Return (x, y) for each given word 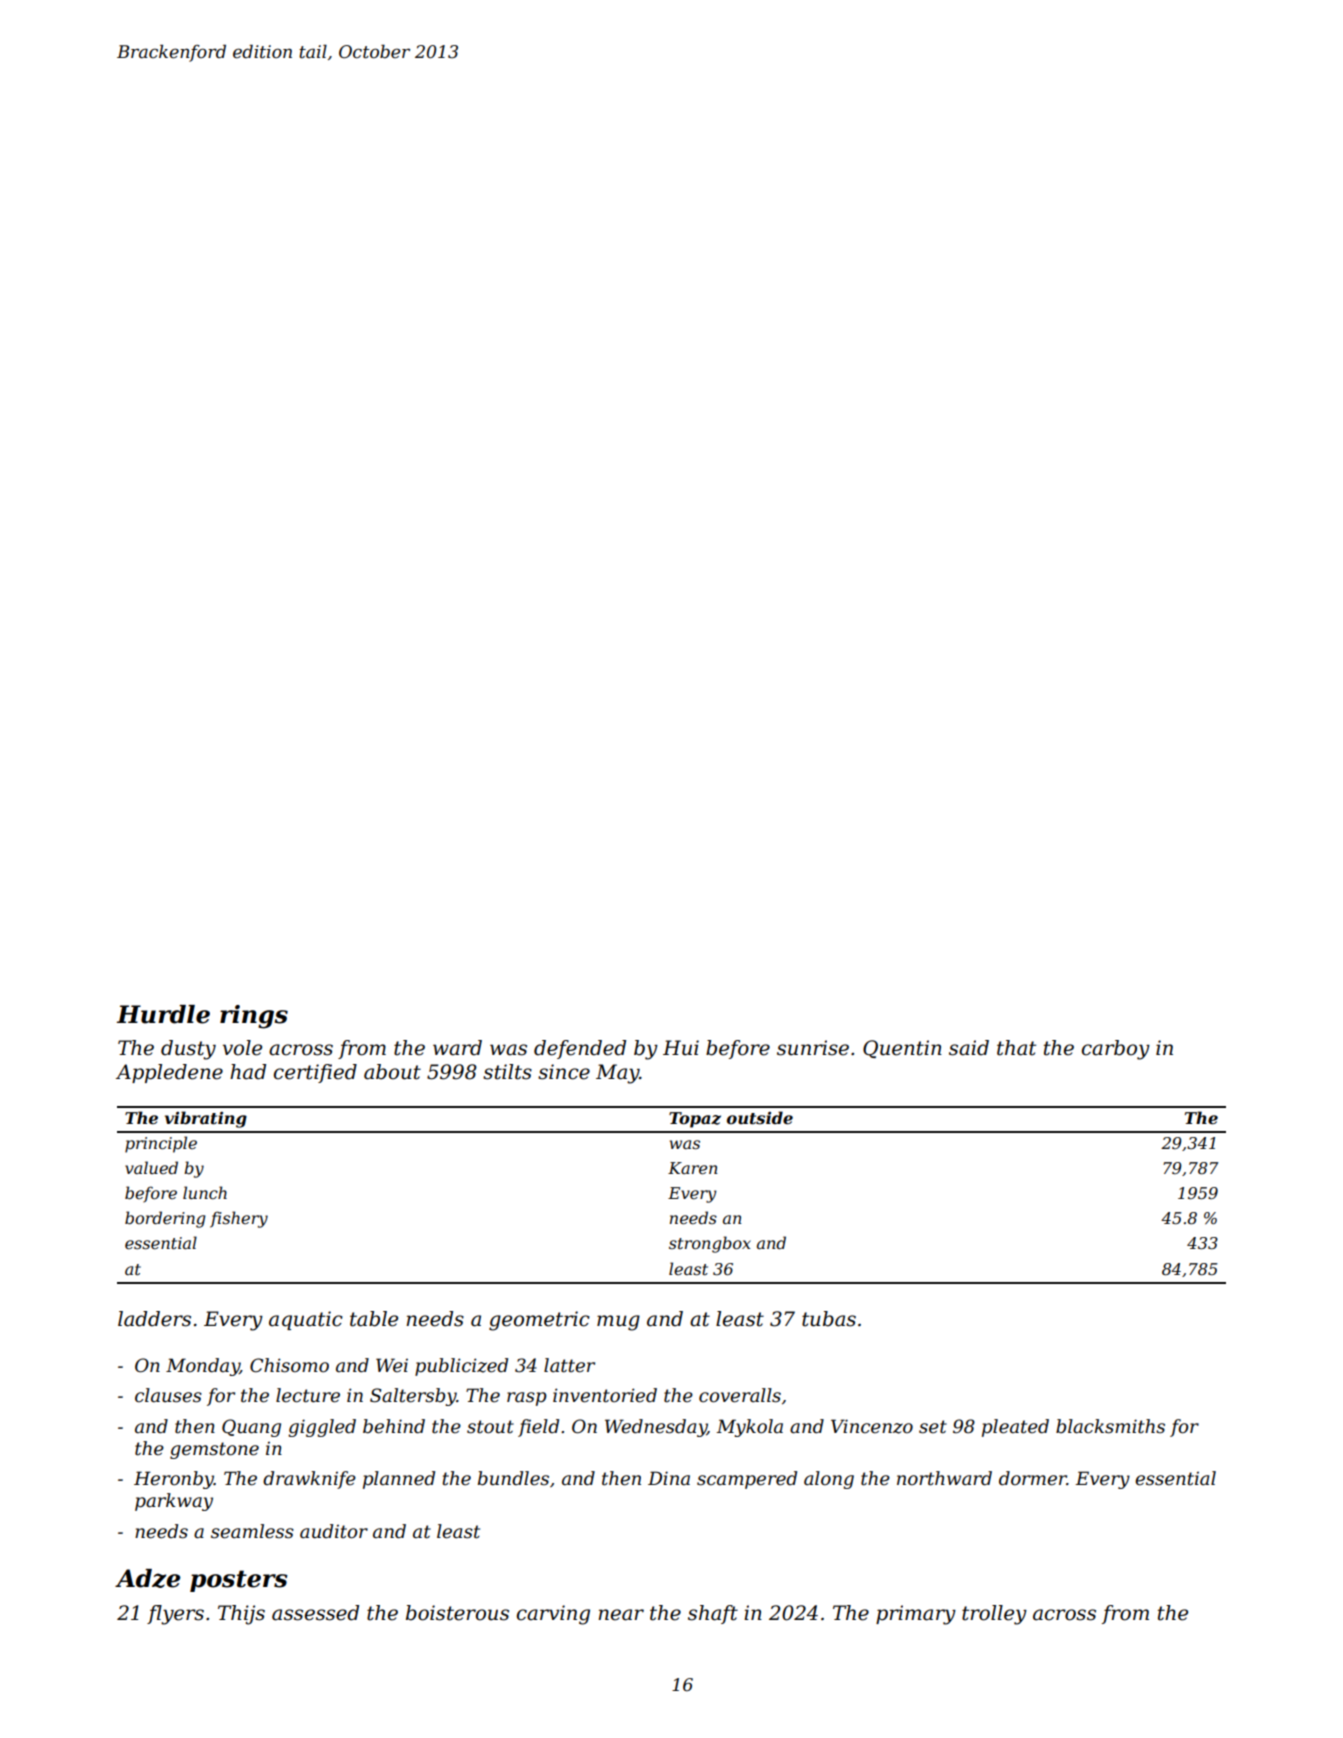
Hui (681, 1047)
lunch (205, 1192)
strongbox (710, 1244)
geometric (539, 1321)
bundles (513, 1478)
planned (399, 1480)
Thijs (241, 1615)
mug (618, 1323)
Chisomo (289, 1365)
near (621, 1615)
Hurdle (163, 1014)
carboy (1116, 1050)
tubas (829, 1319)
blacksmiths (1110, 1426)
